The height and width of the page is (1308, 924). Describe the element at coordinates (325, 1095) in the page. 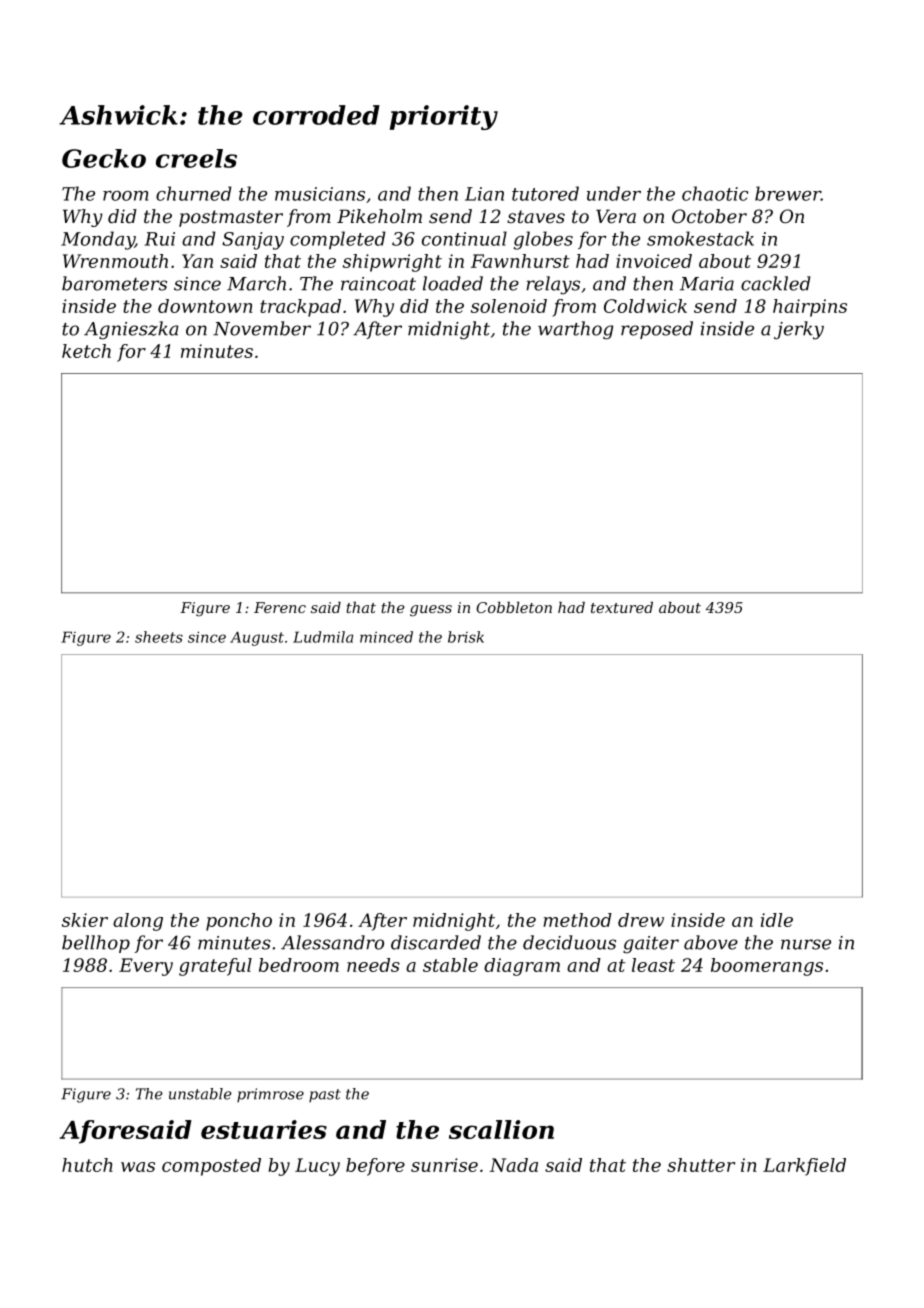

I see `past` at that location.
